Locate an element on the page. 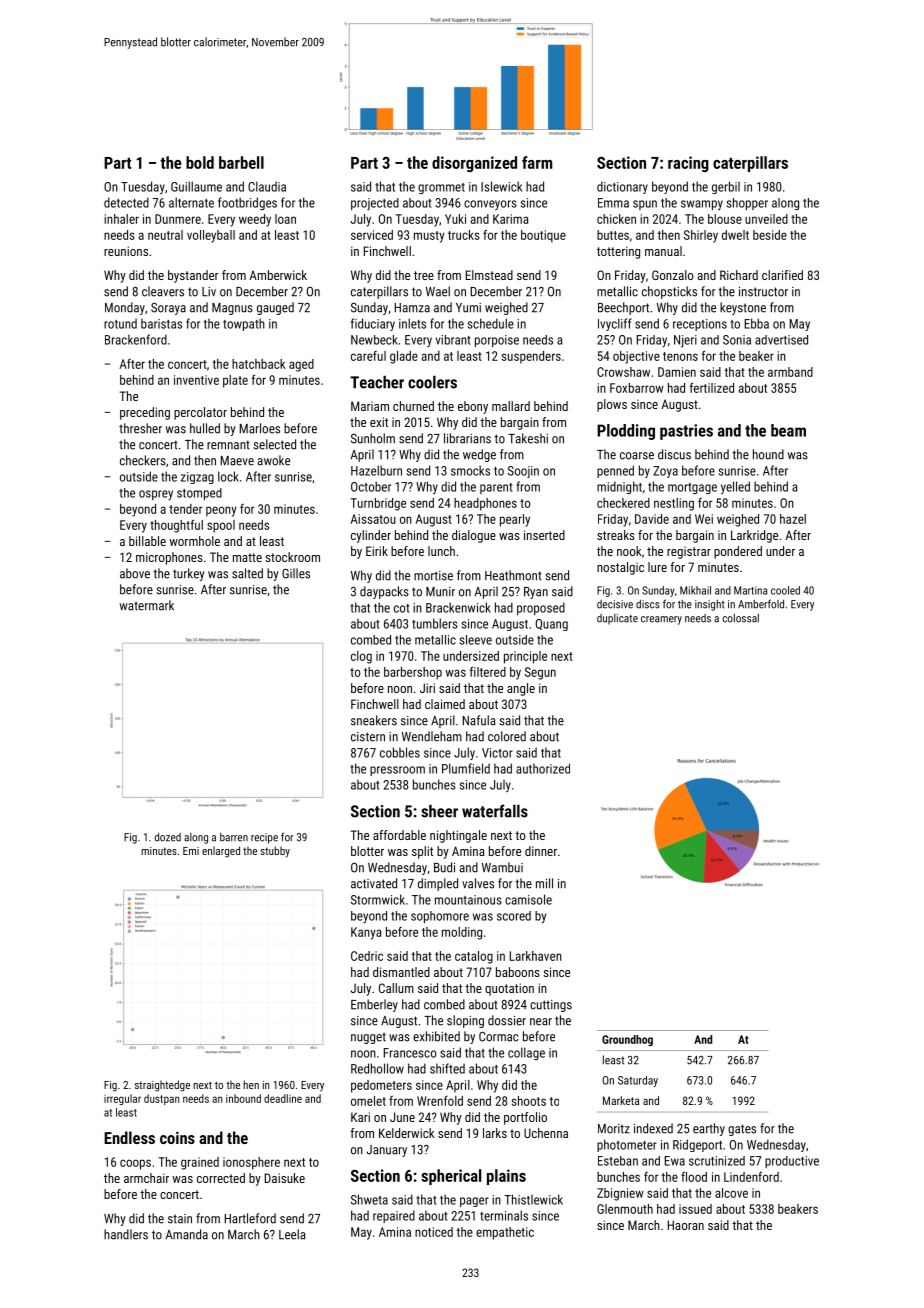  deadline is located at coordinates (283, 1098).
